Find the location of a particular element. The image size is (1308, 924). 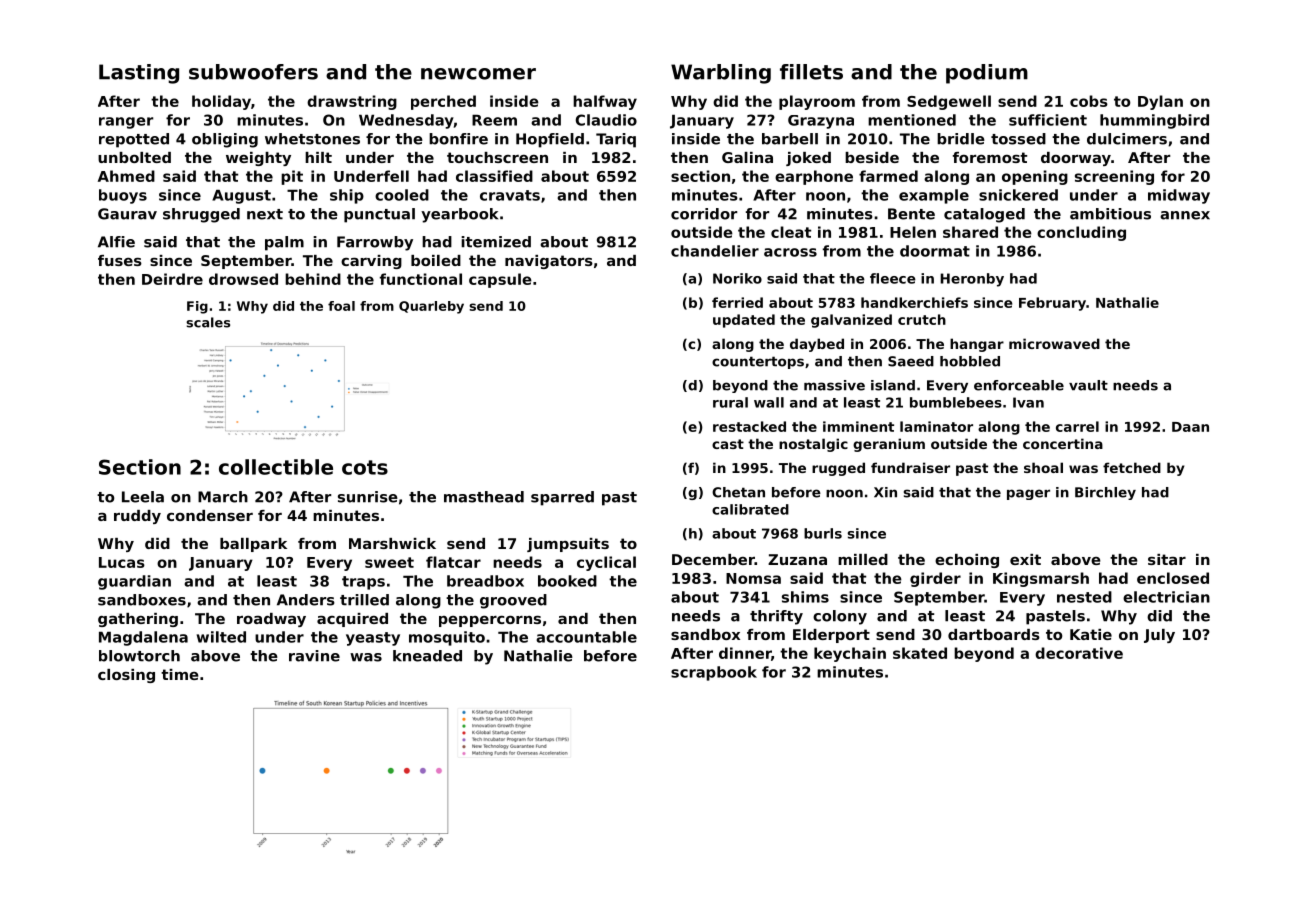

vault is located at coordinates (1088, 385).
